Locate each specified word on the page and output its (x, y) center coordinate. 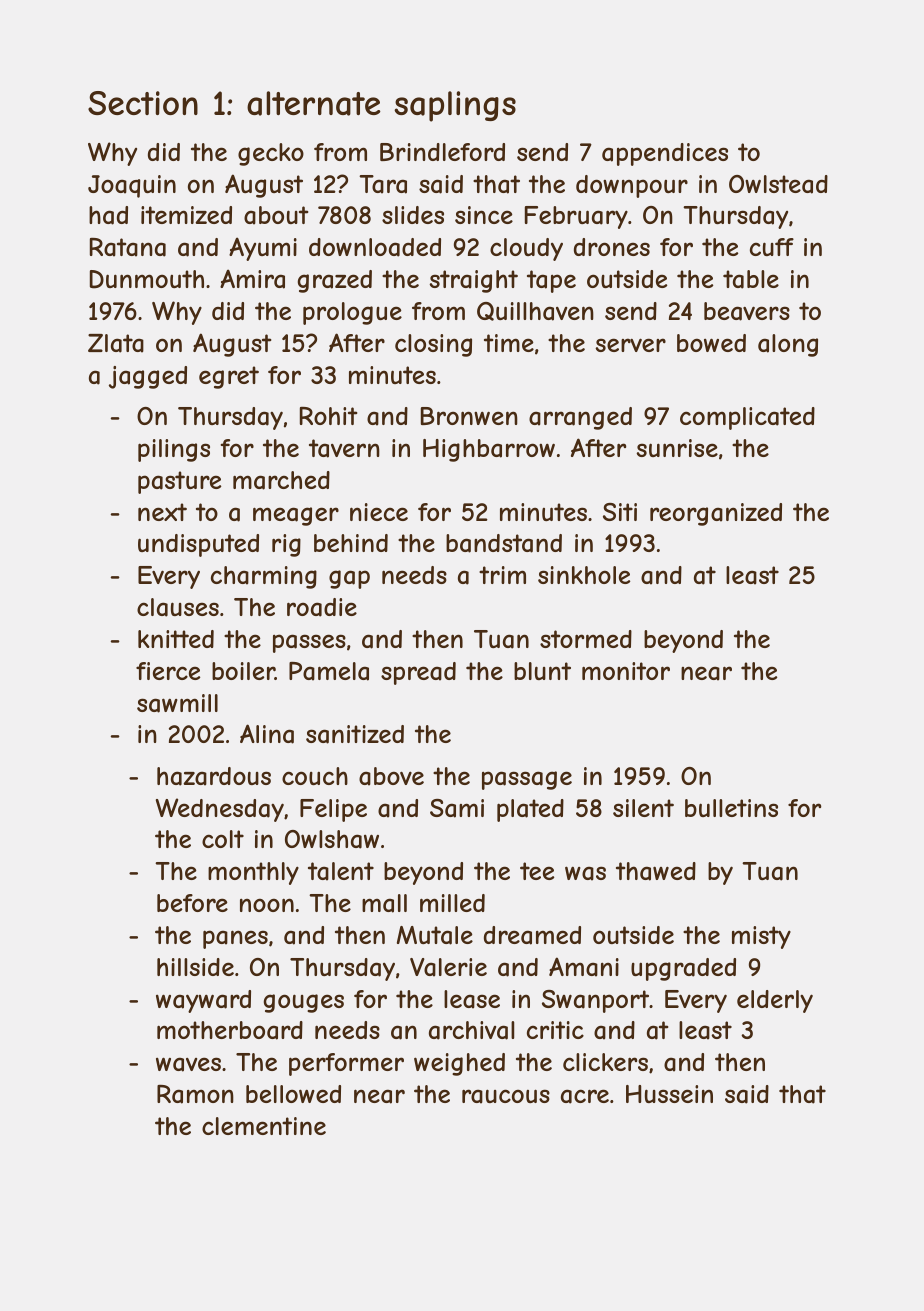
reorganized (716, 514)
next (162, 512)
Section (143, 103)
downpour (632, 186)
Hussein (669, 1094)
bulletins (731, 808)
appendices (665, 154)
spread (418, 673)
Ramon (195, 1094)
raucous (506, 1096)
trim (502, 575)
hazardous (214, 776)
